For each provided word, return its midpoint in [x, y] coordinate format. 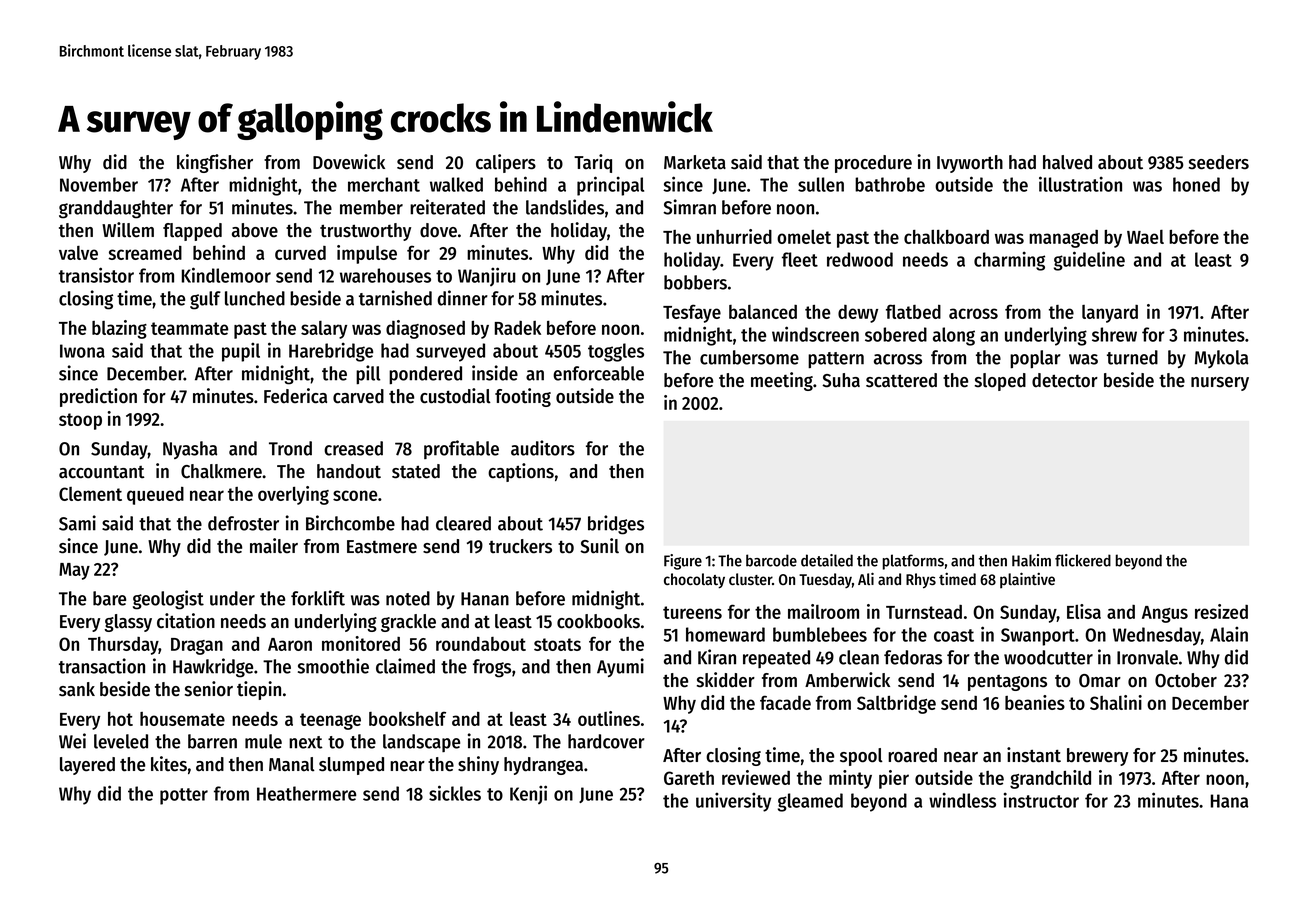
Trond [290, 448]
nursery [1220, 384]
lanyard [1110, 314]
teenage [330, 721]
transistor [96, 275]
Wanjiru [487, 276]
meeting [782, 381]
